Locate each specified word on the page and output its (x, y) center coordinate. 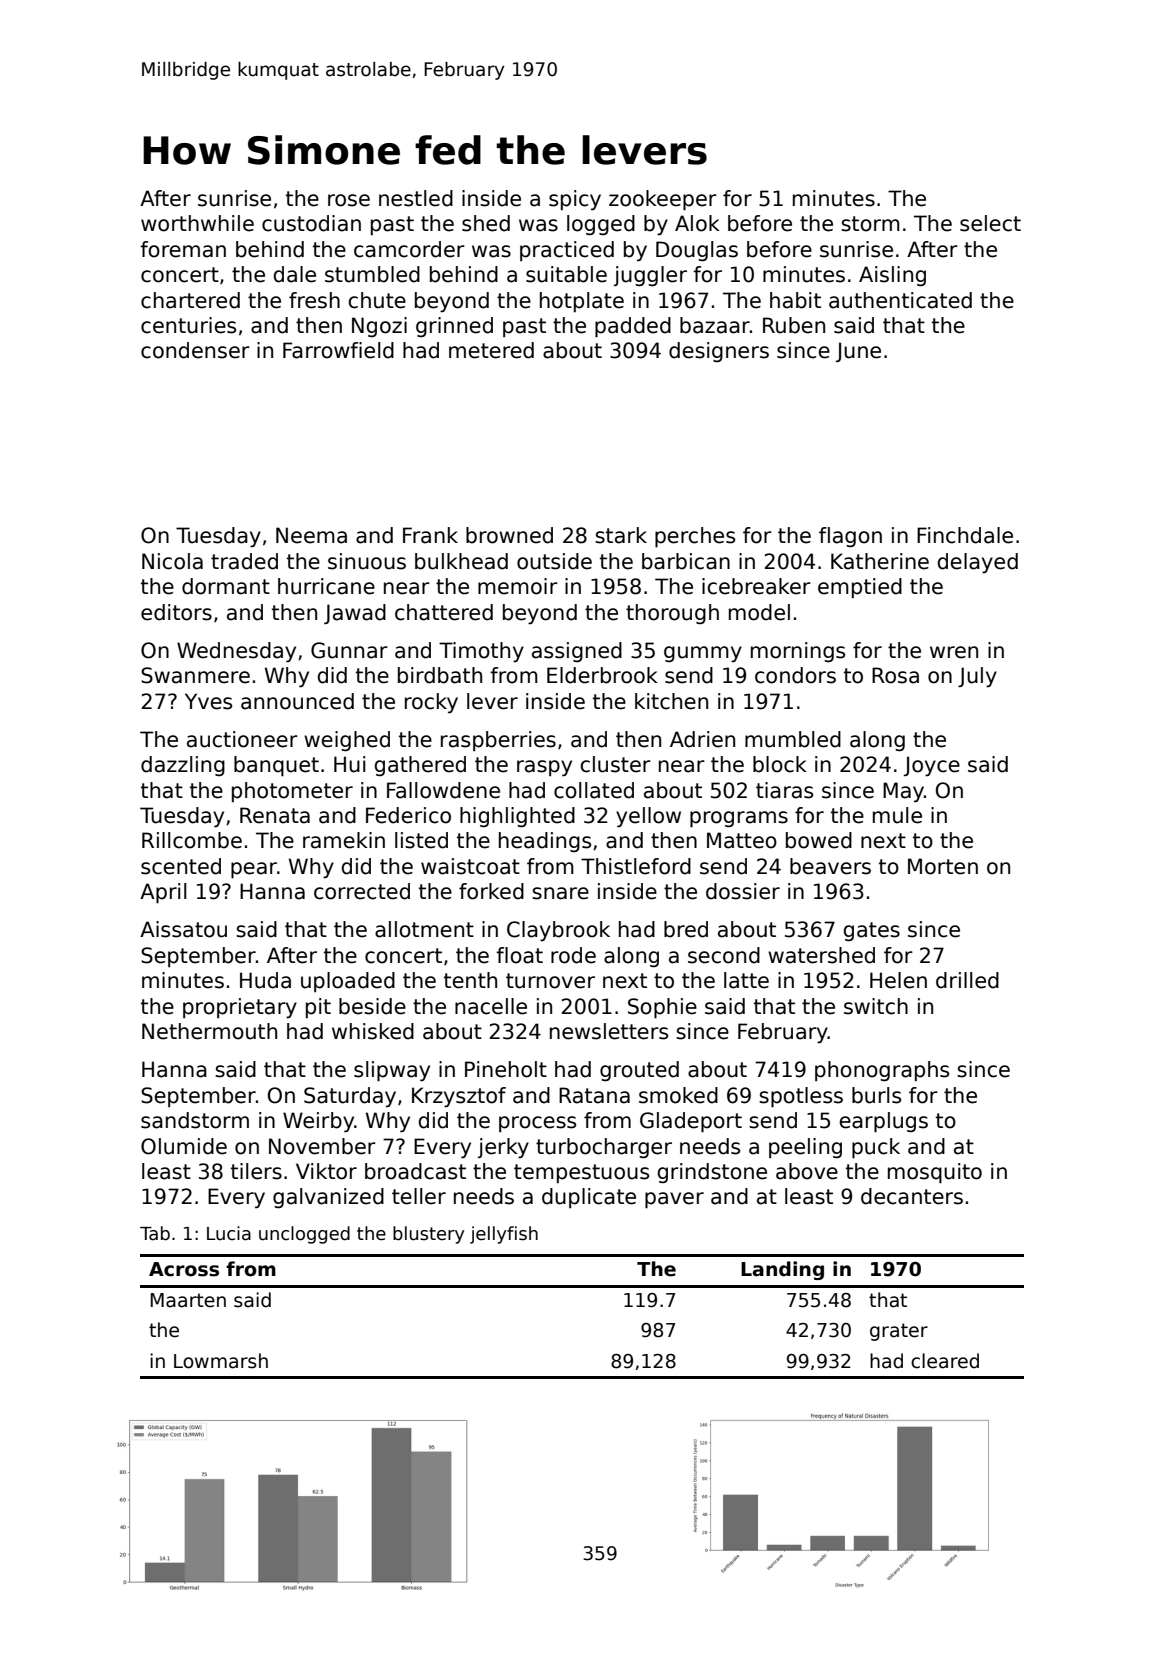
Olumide (184, 1146)
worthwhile (197, 223)
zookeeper (663, 200)
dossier (743, 891)
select (990, 223)
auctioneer (242, 739)
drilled (967, 980)
